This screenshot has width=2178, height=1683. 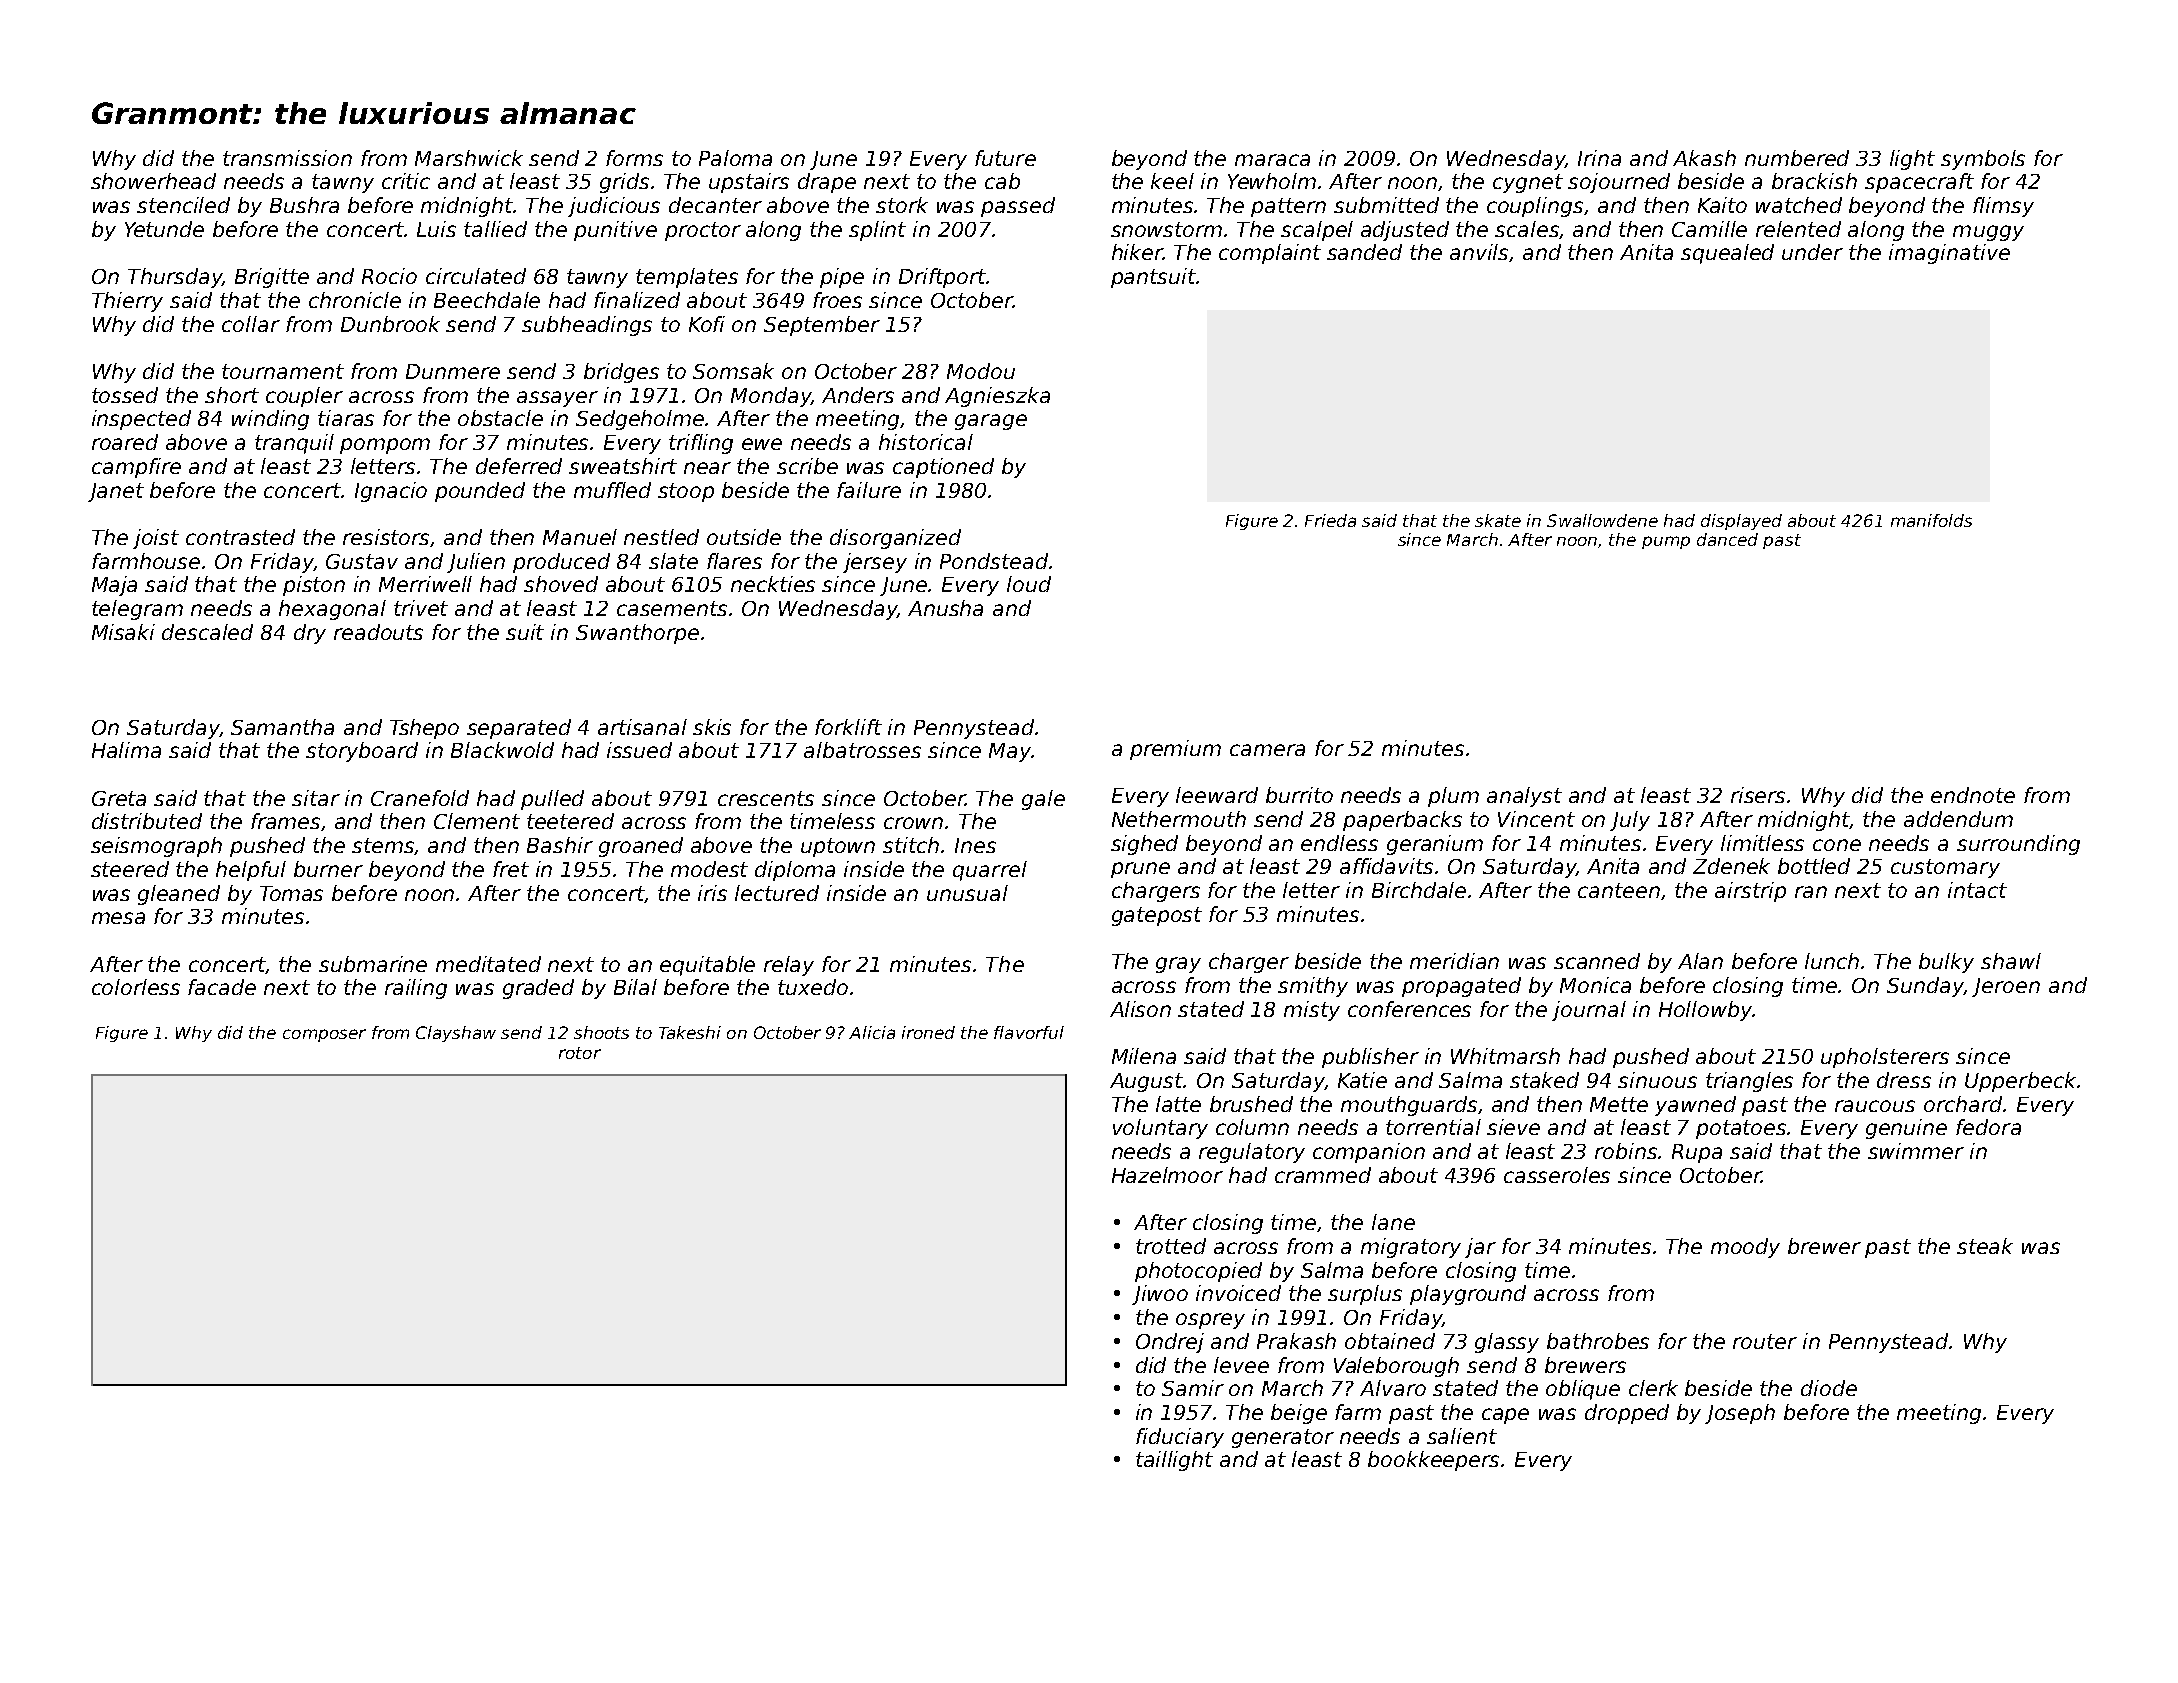 What do you see at coordinates (1602, 520) in the screenshot?
I see `Swallowdene` at bounding box center [1602, 520].
